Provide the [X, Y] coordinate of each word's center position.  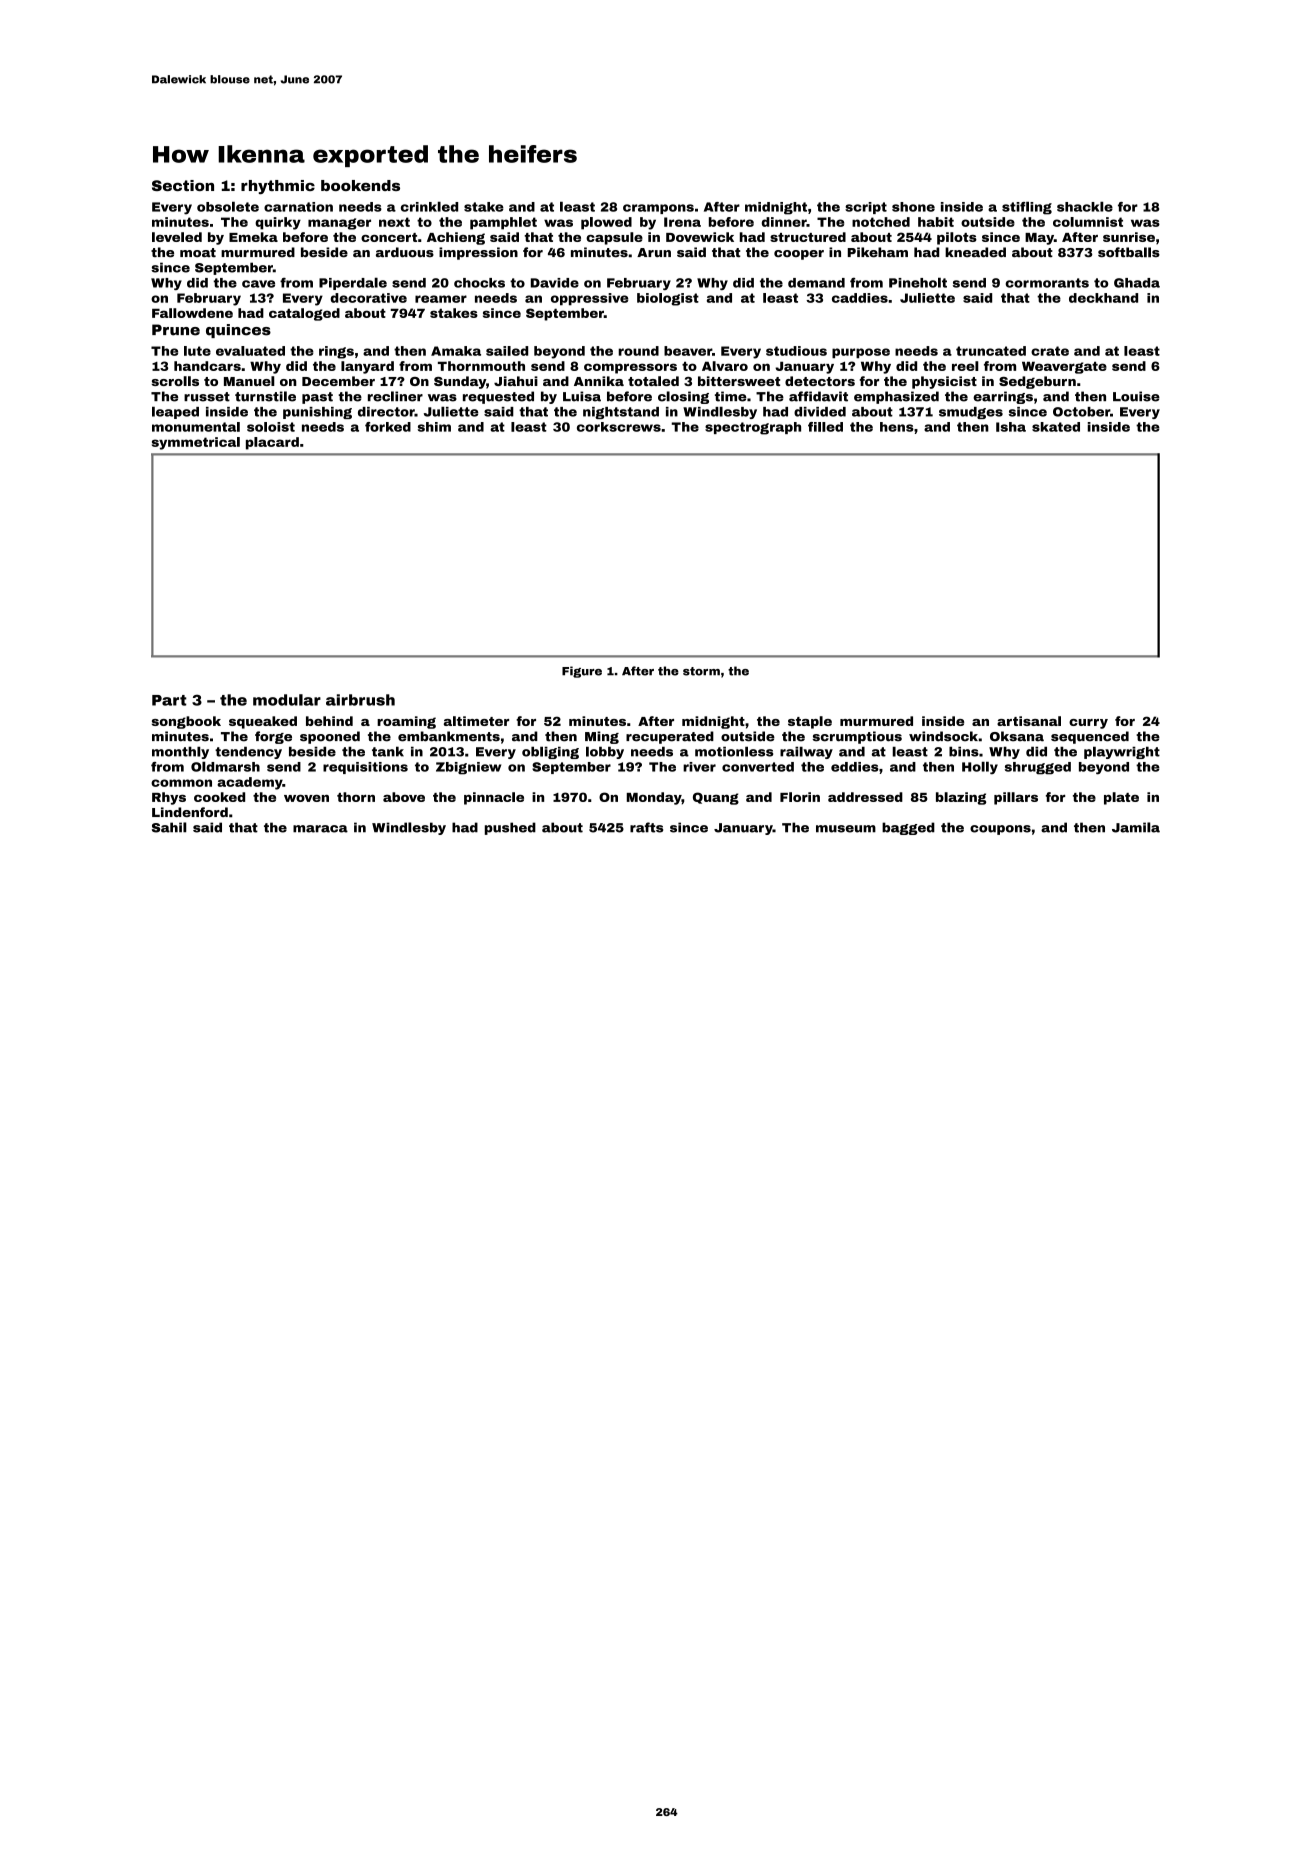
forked [388, 427]
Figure [582, 672]
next [394, 222]
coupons [1000, 830]
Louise [1136, 396]
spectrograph [753, 428]
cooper [799, 255]
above [404, 797]
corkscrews [619, 427]
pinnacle [494, 798]
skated [1056, 427]
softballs [1129, 252]
